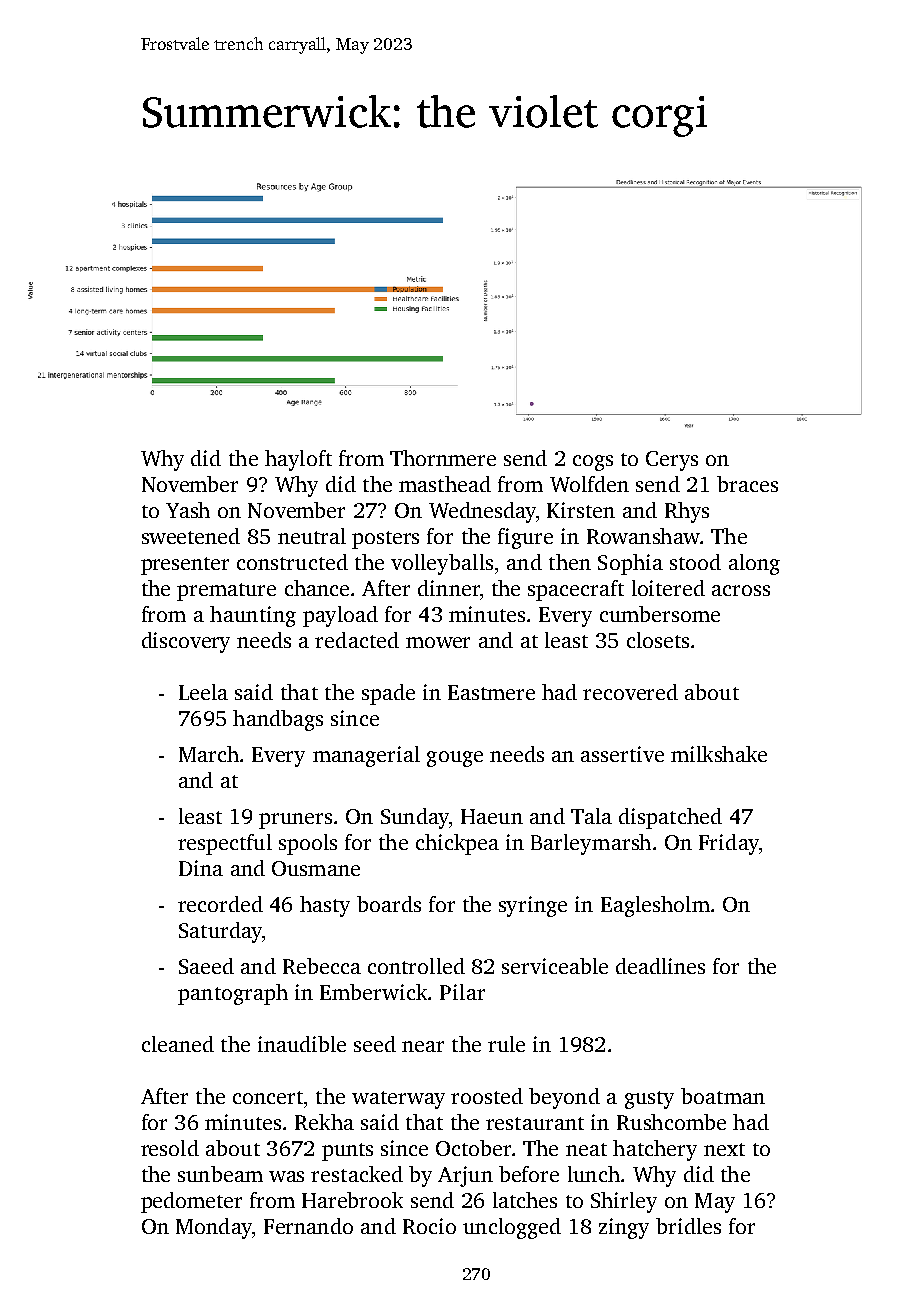 Image resolution: width=924 pixels, height=1314 pixels. What do you see at coordinates (188, 510) in the document?
I see `Yash` at bounding box center [188, 510].
